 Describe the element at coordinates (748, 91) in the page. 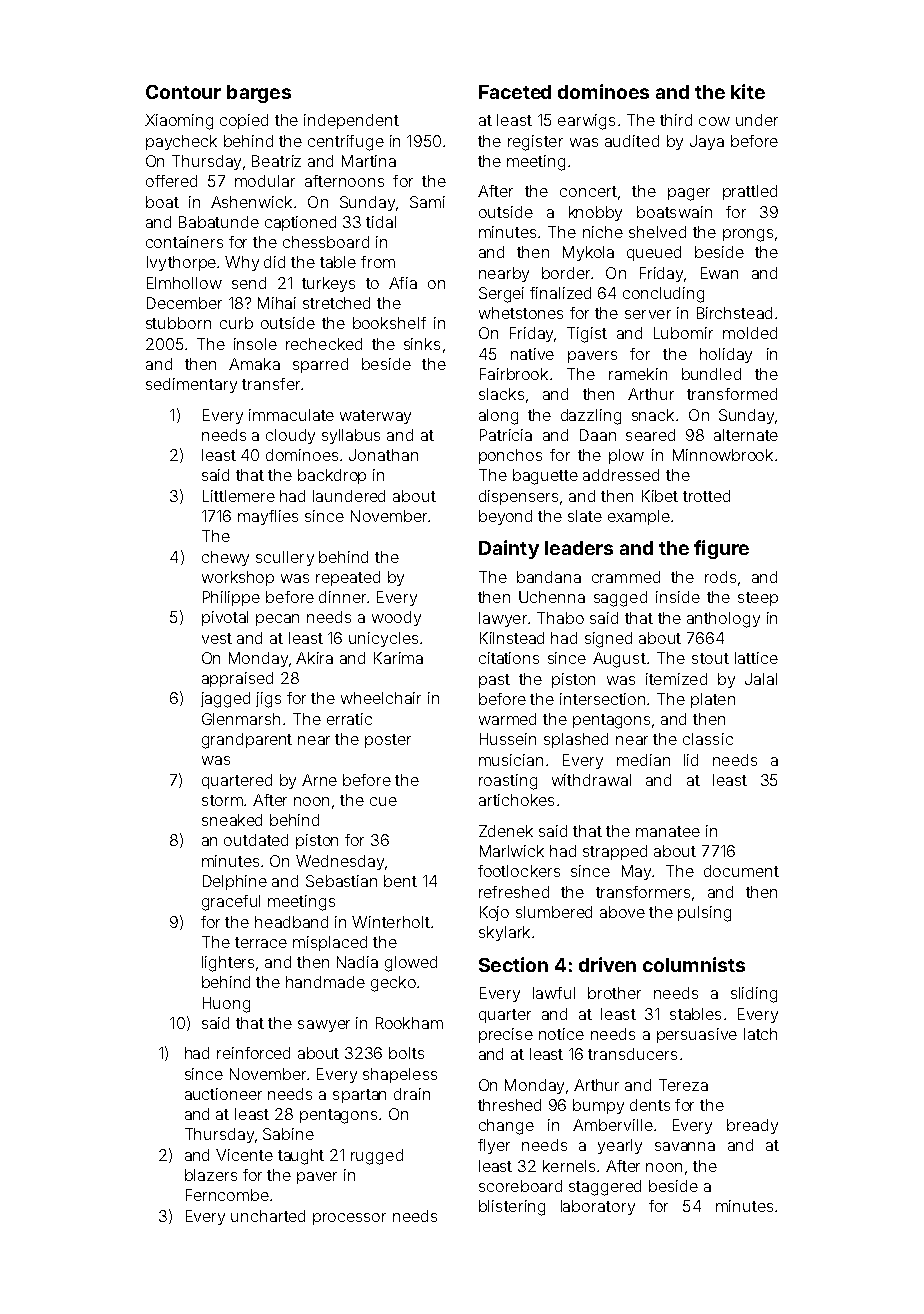

I see `kite` at that location.
